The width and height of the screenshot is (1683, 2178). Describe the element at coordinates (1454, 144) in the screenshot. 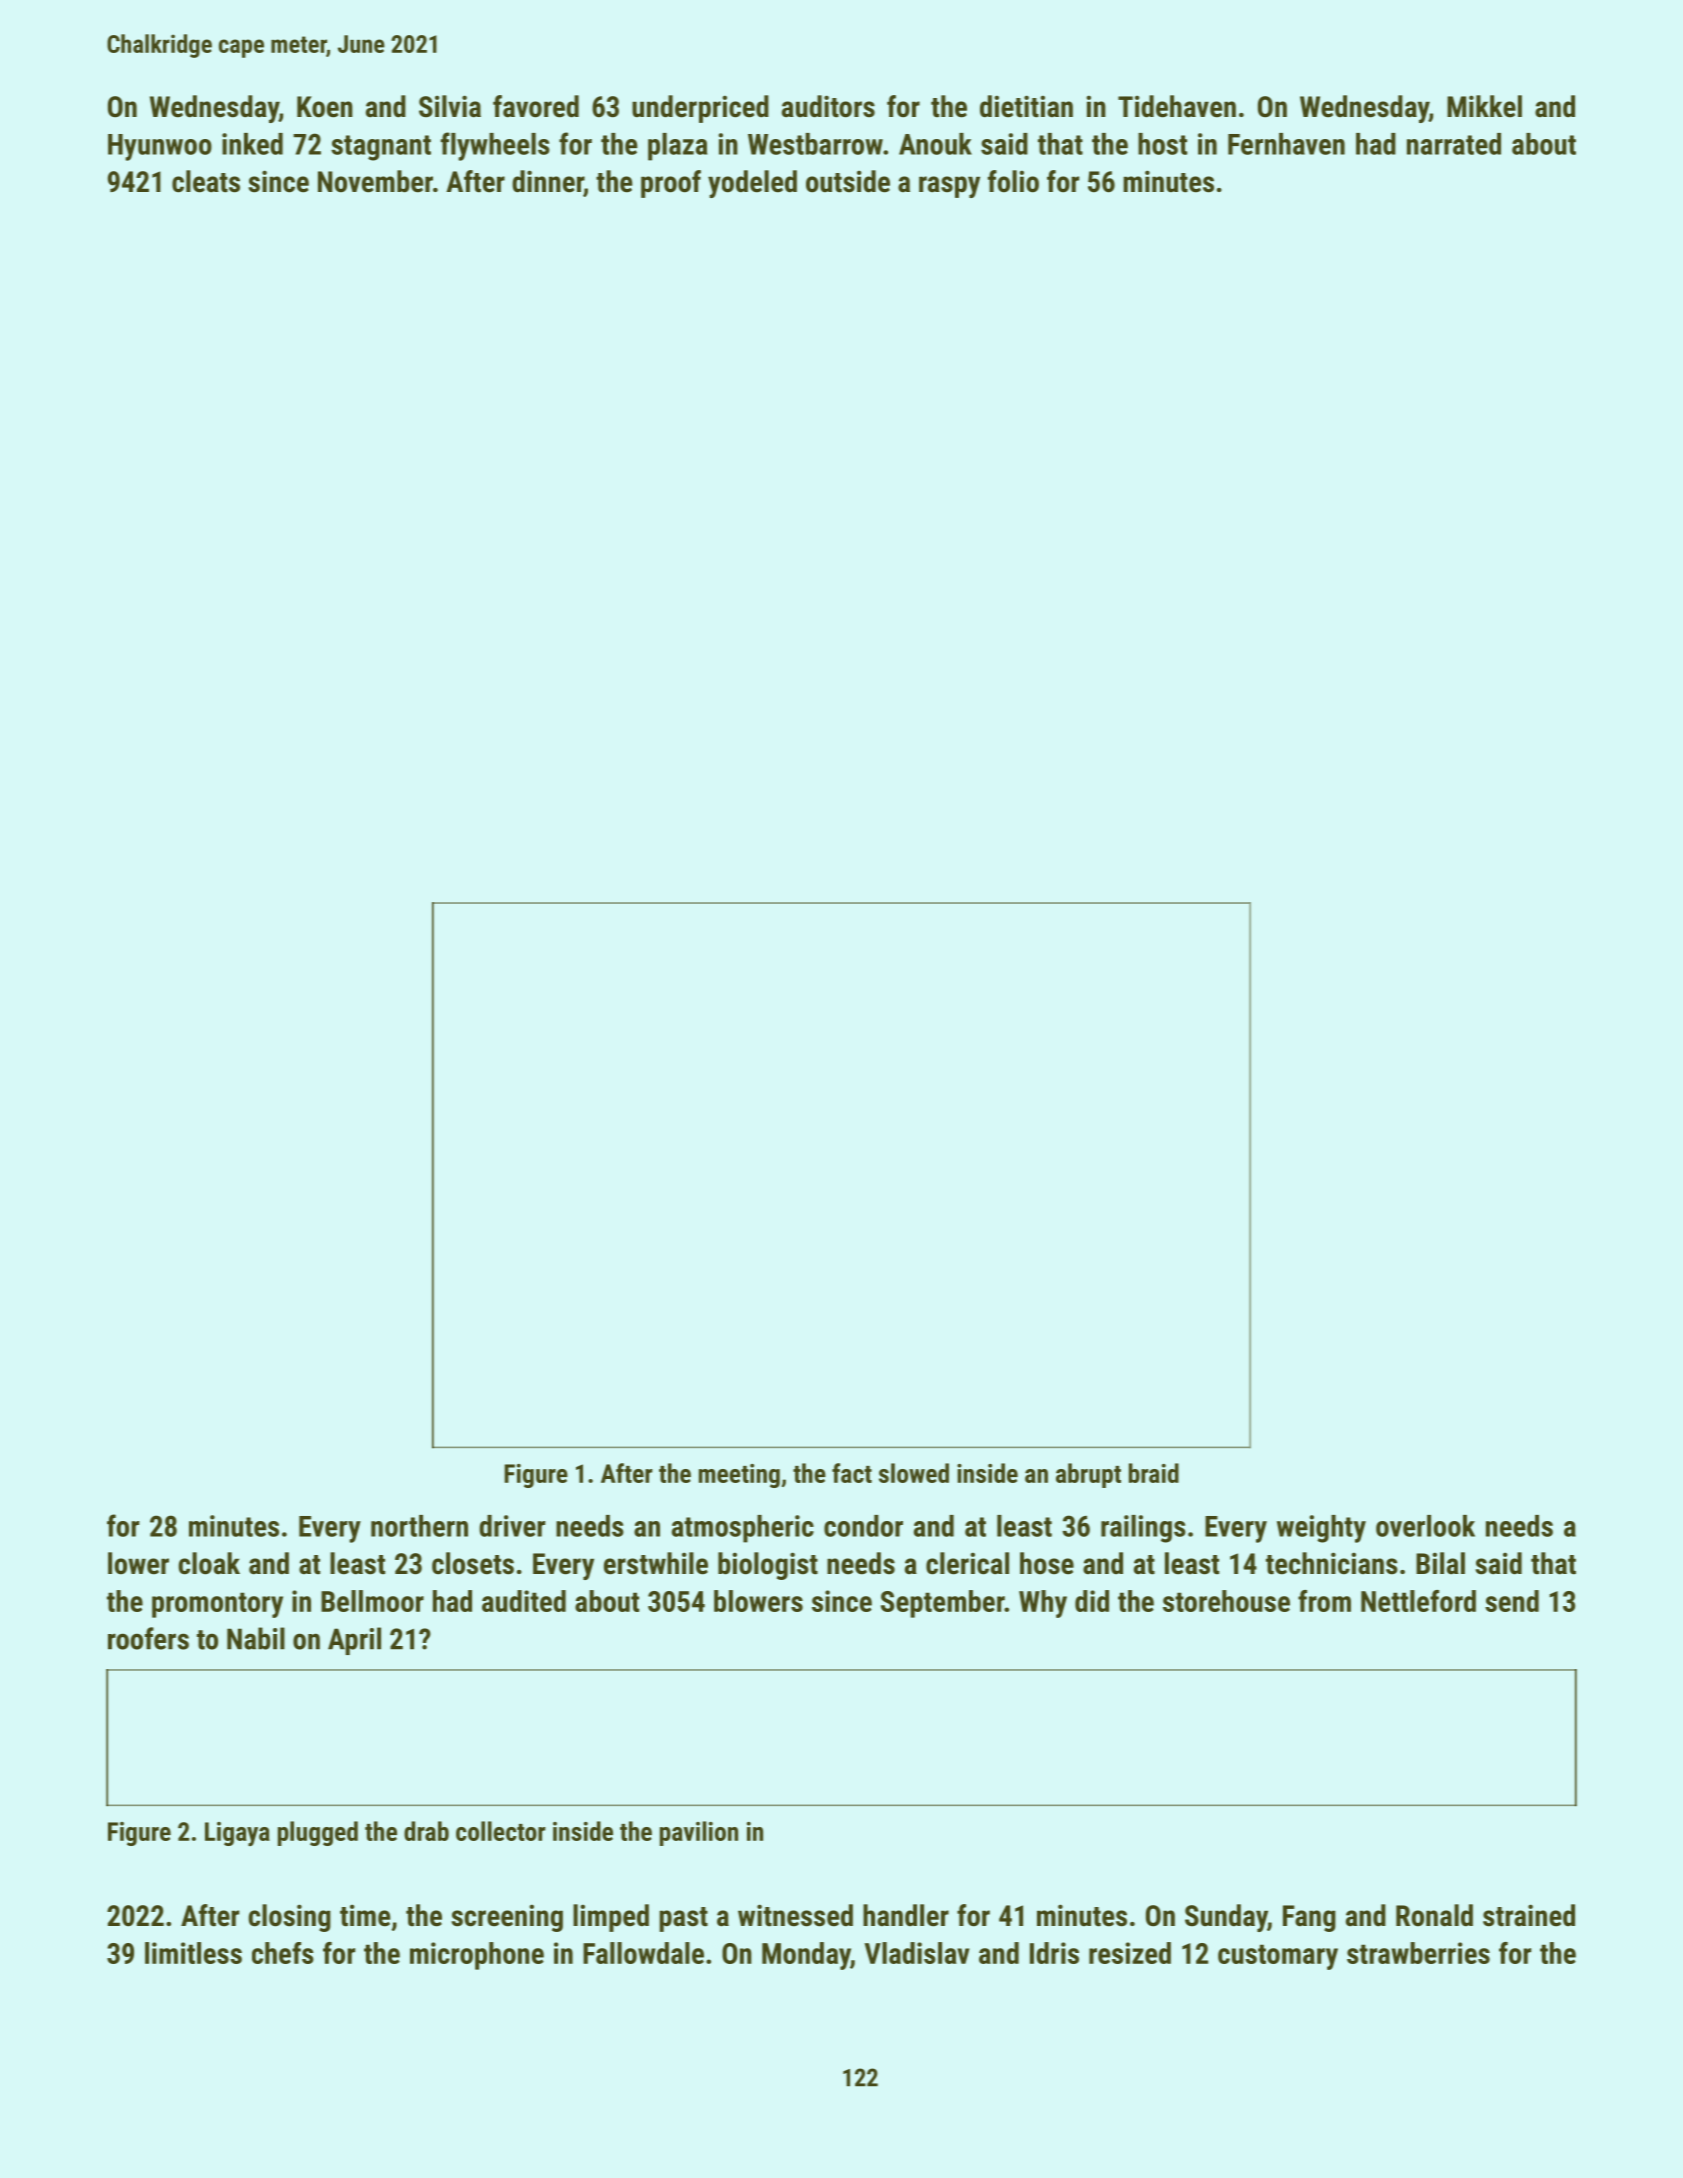

I see `narrated` at that location.
